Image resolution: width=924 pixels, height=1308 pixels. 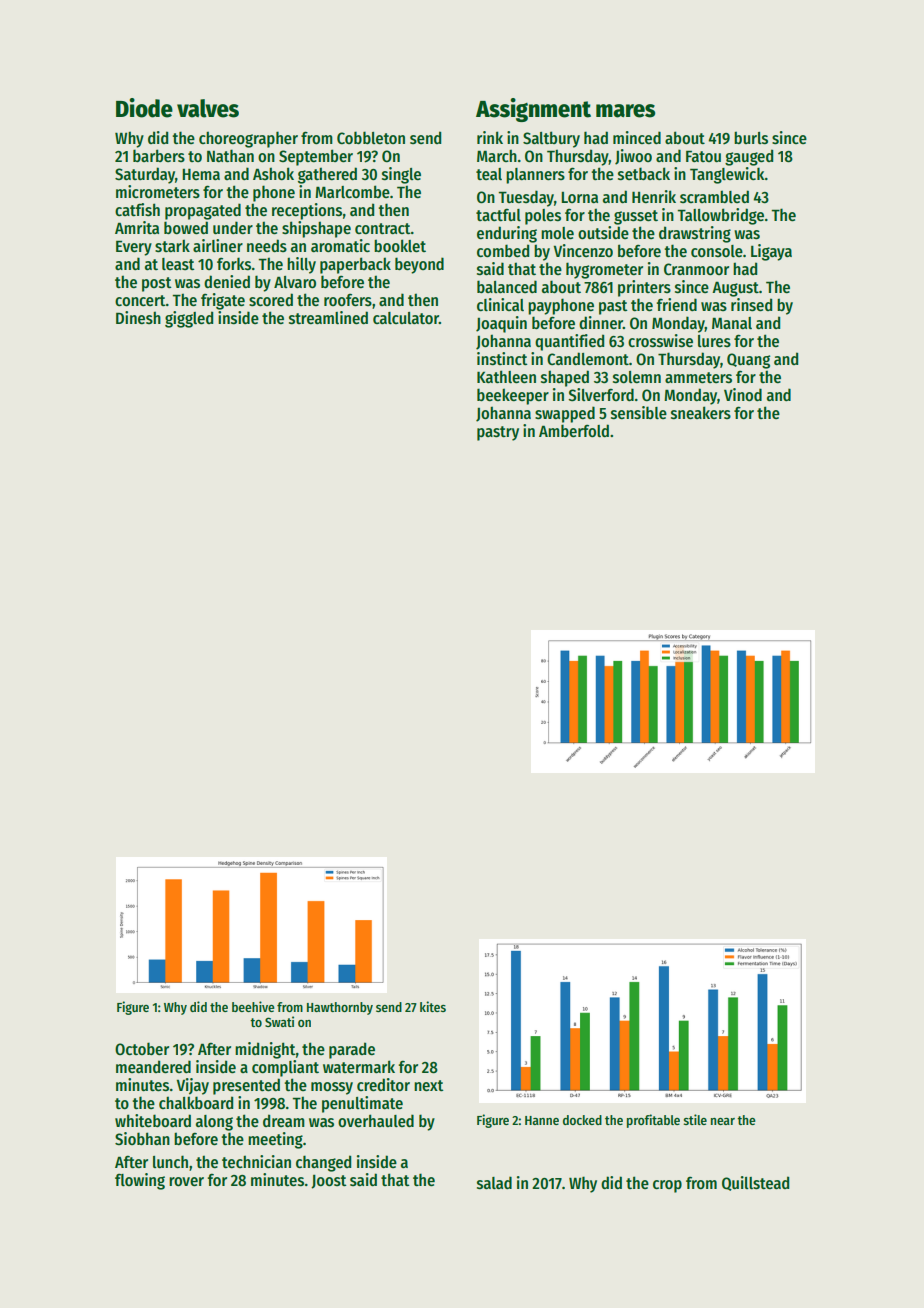 I want to click on salad, so click(x=494, y=1182).
